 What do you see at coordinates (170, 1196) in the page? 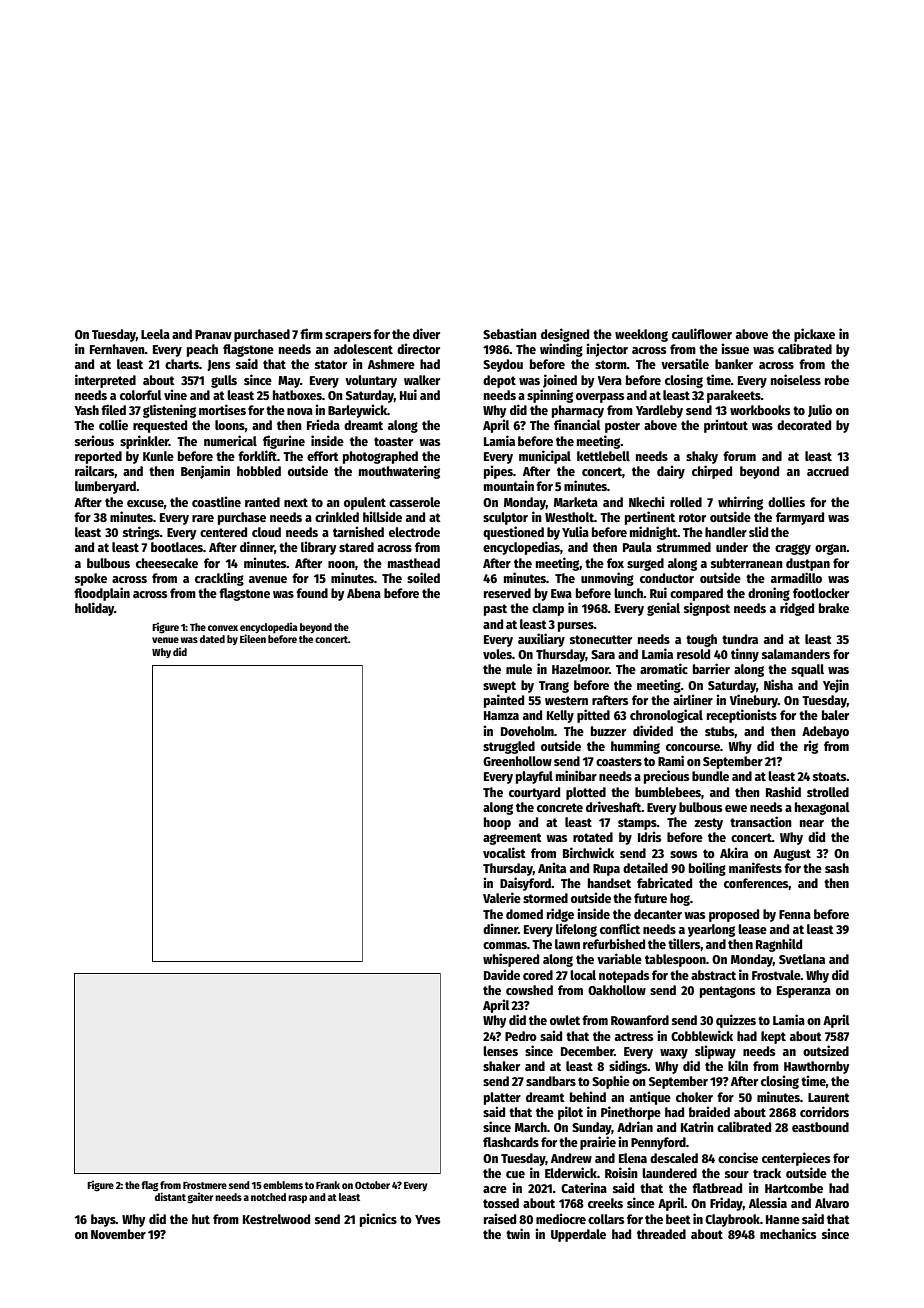
I see `distant` at bounding box center [170, 1196].
